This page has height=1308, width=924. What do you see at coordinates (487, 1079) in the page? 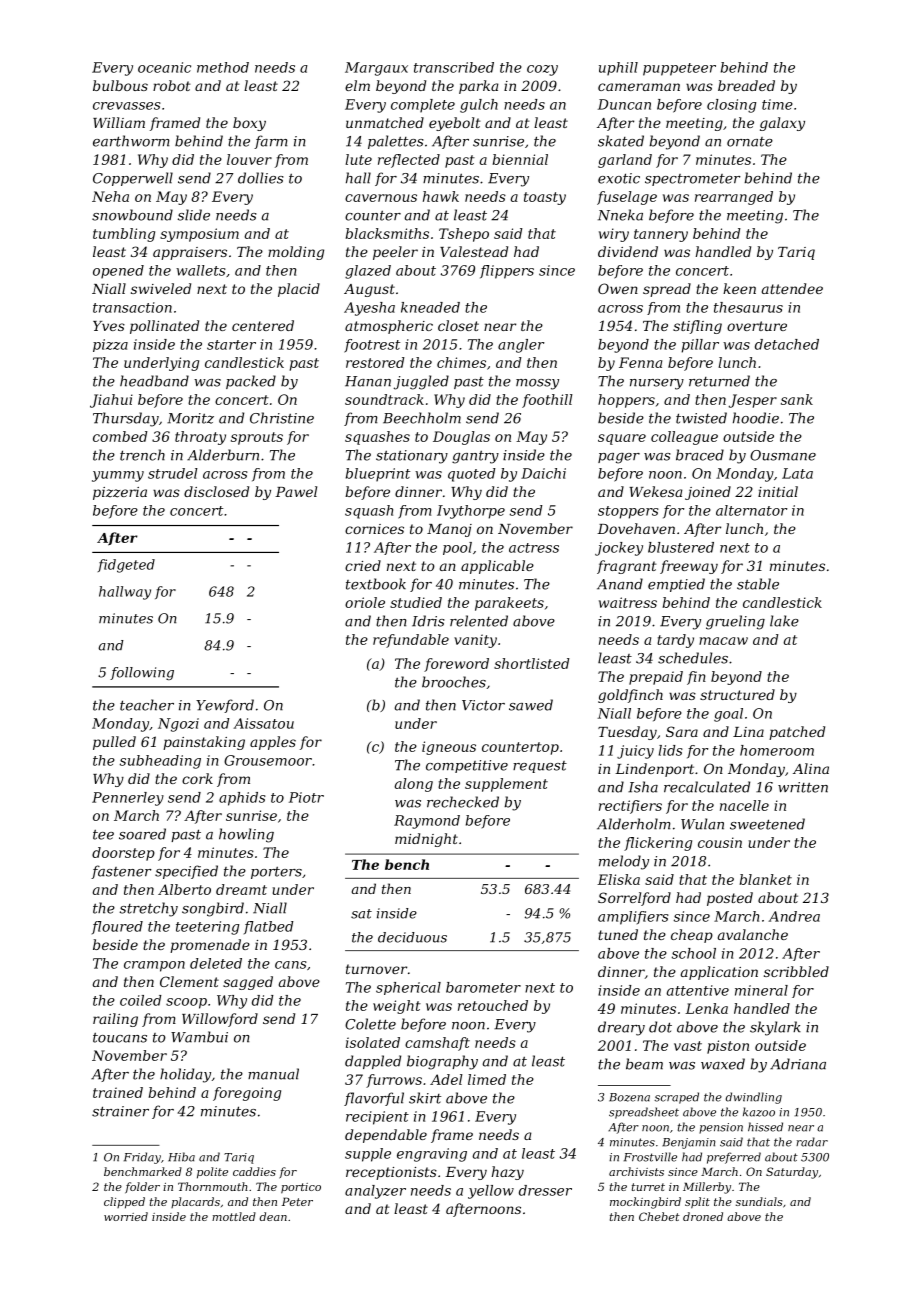
I see `limed` at bounding box center [487, 1079].
